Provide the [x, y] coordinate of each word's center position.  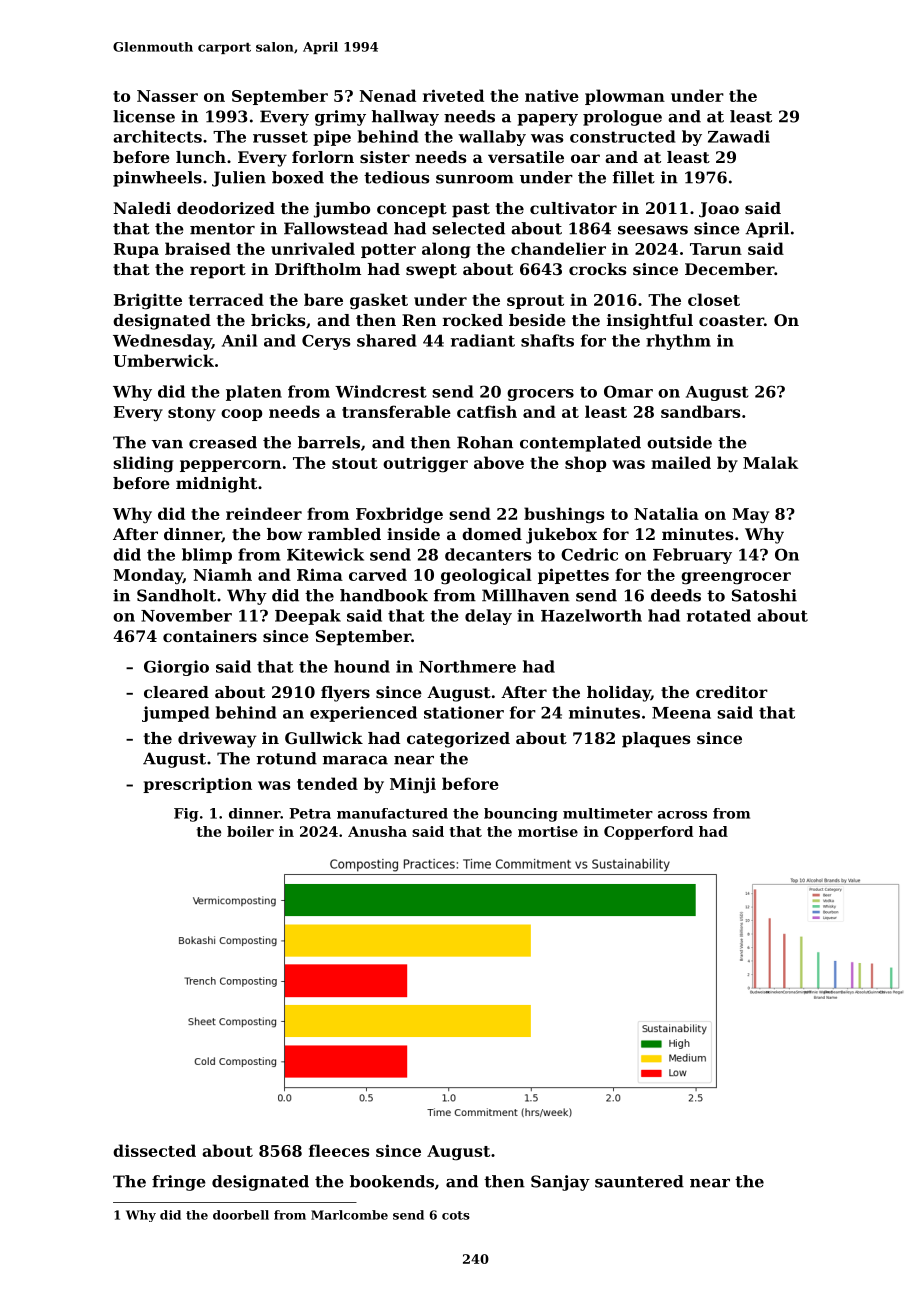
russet [280, 137]
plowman [625, 97]
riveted [453, 95]
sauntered [639, 1181]
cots [456, 1215]
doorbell [241, 1215]
